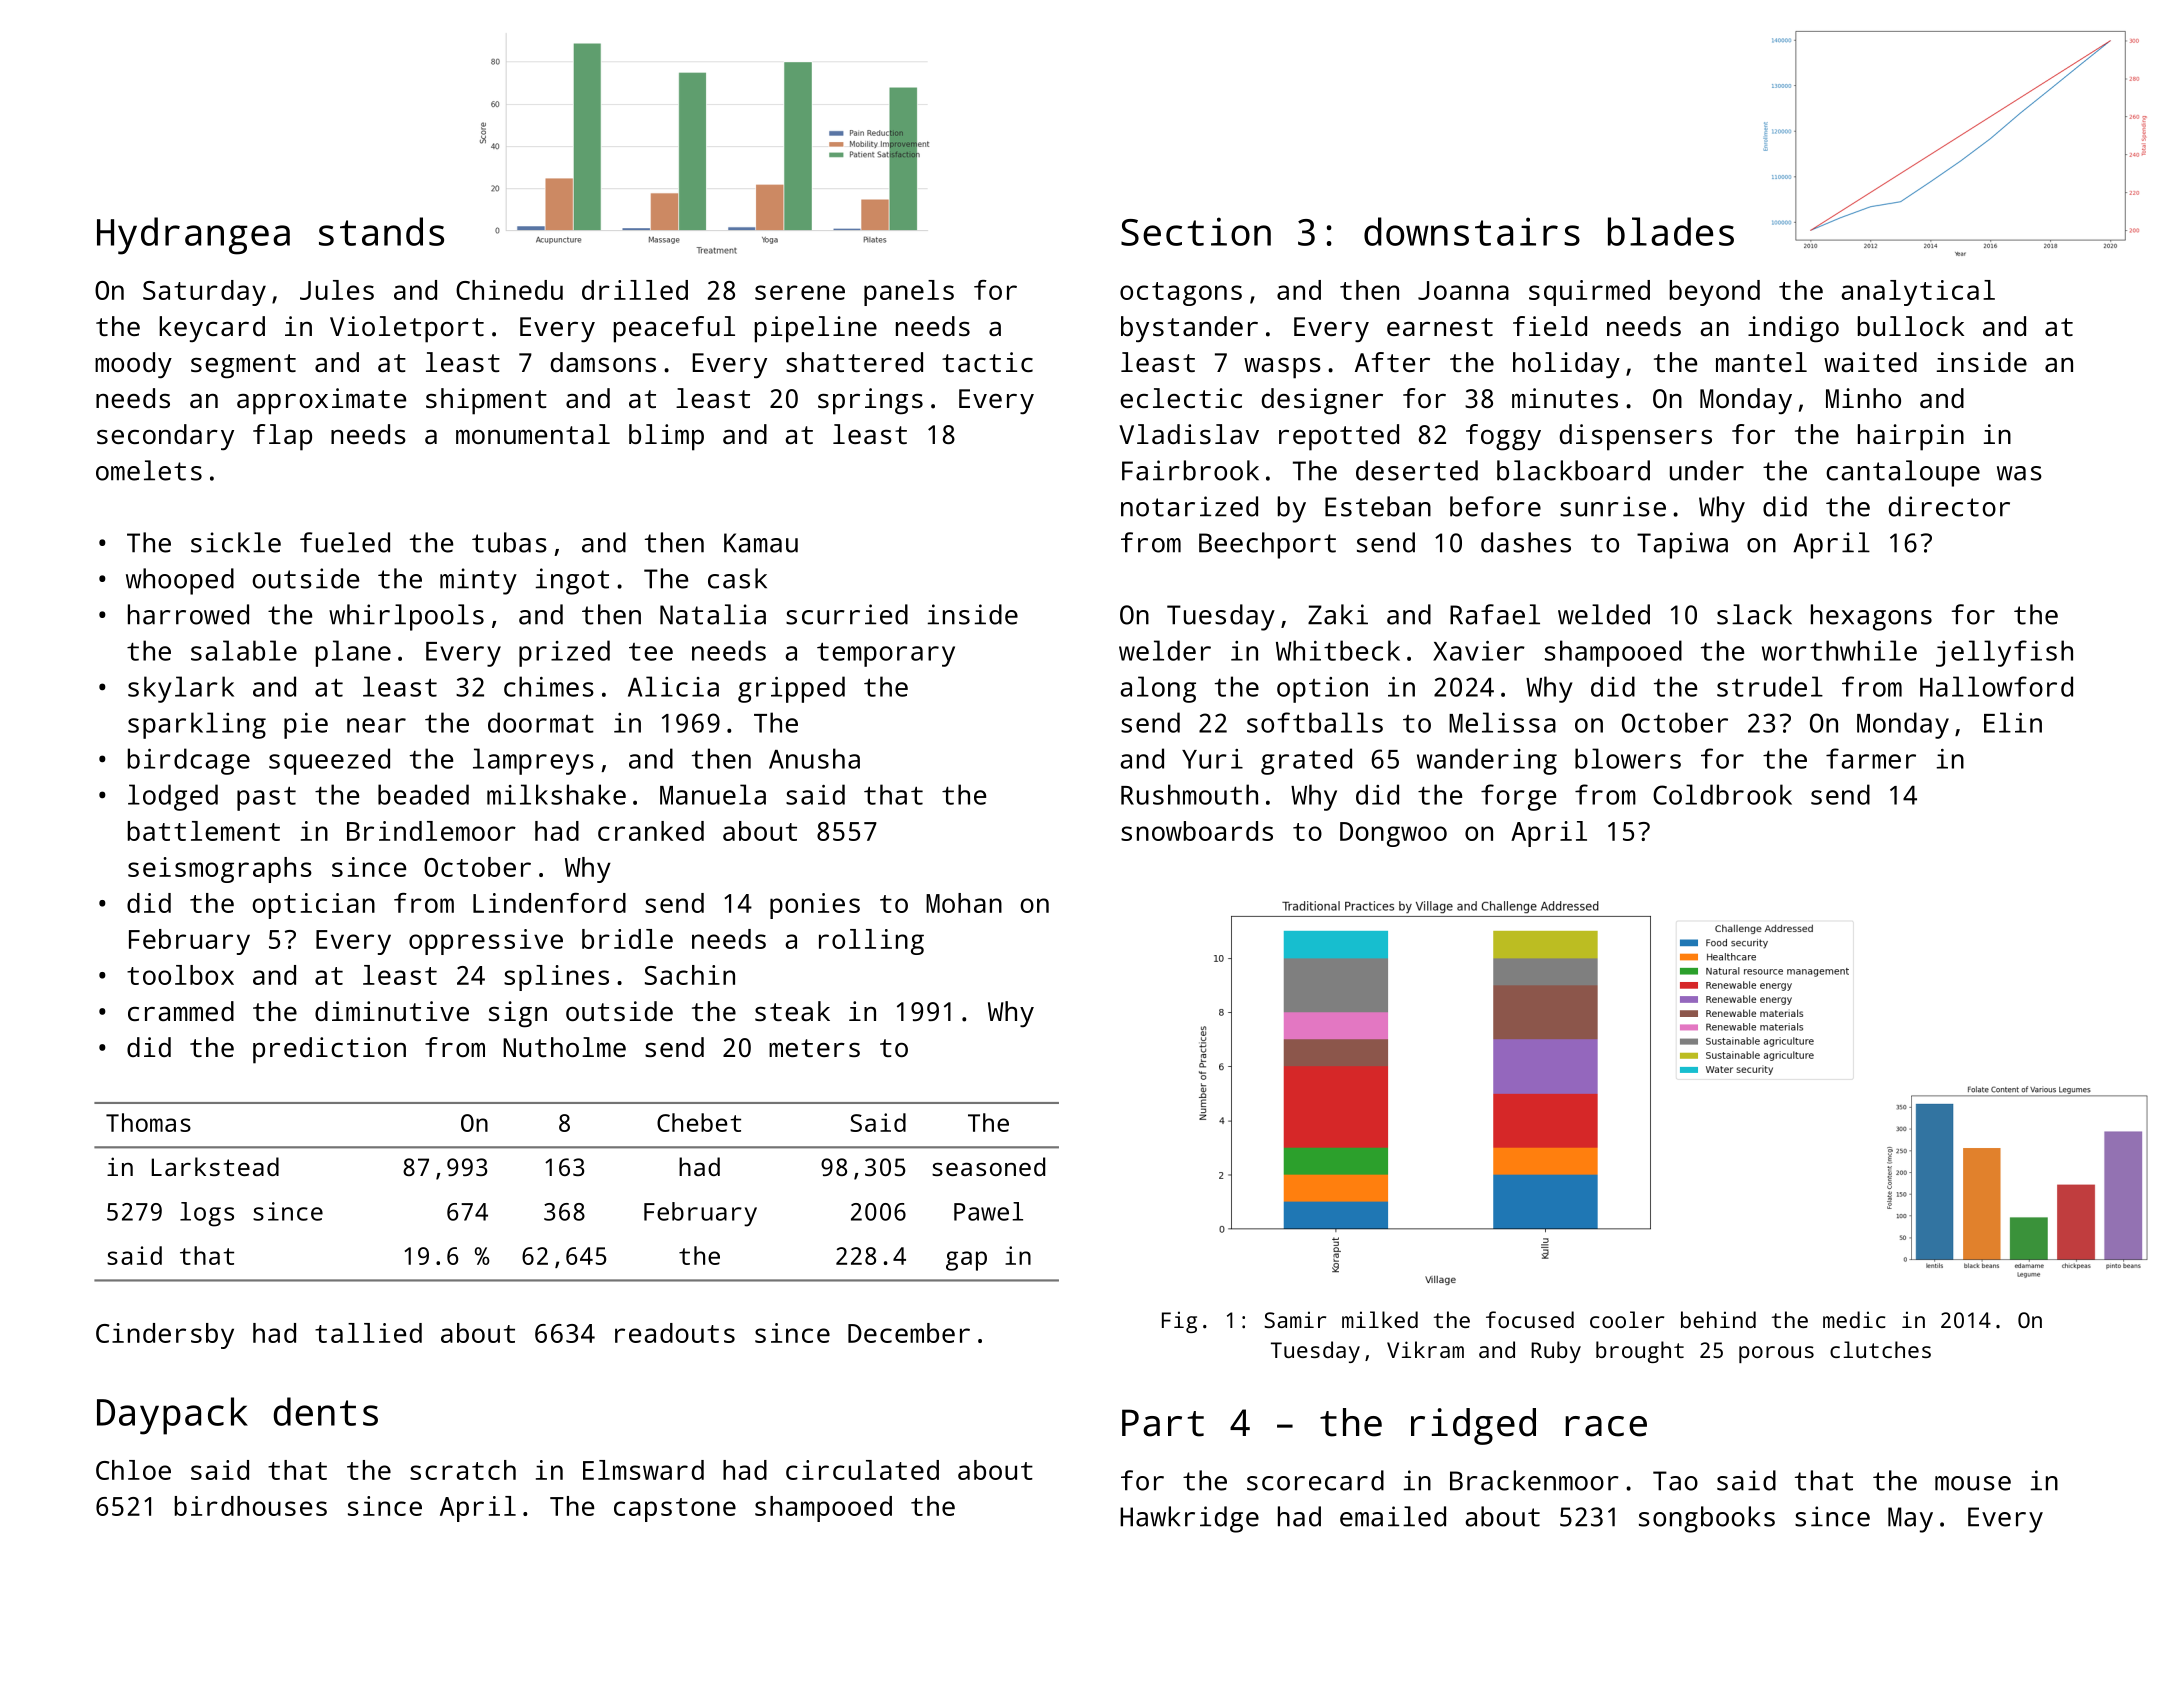 Image resolution: width=2178 pixels, height=1683 pixels. I want to click on director, so click(1949, 506).
